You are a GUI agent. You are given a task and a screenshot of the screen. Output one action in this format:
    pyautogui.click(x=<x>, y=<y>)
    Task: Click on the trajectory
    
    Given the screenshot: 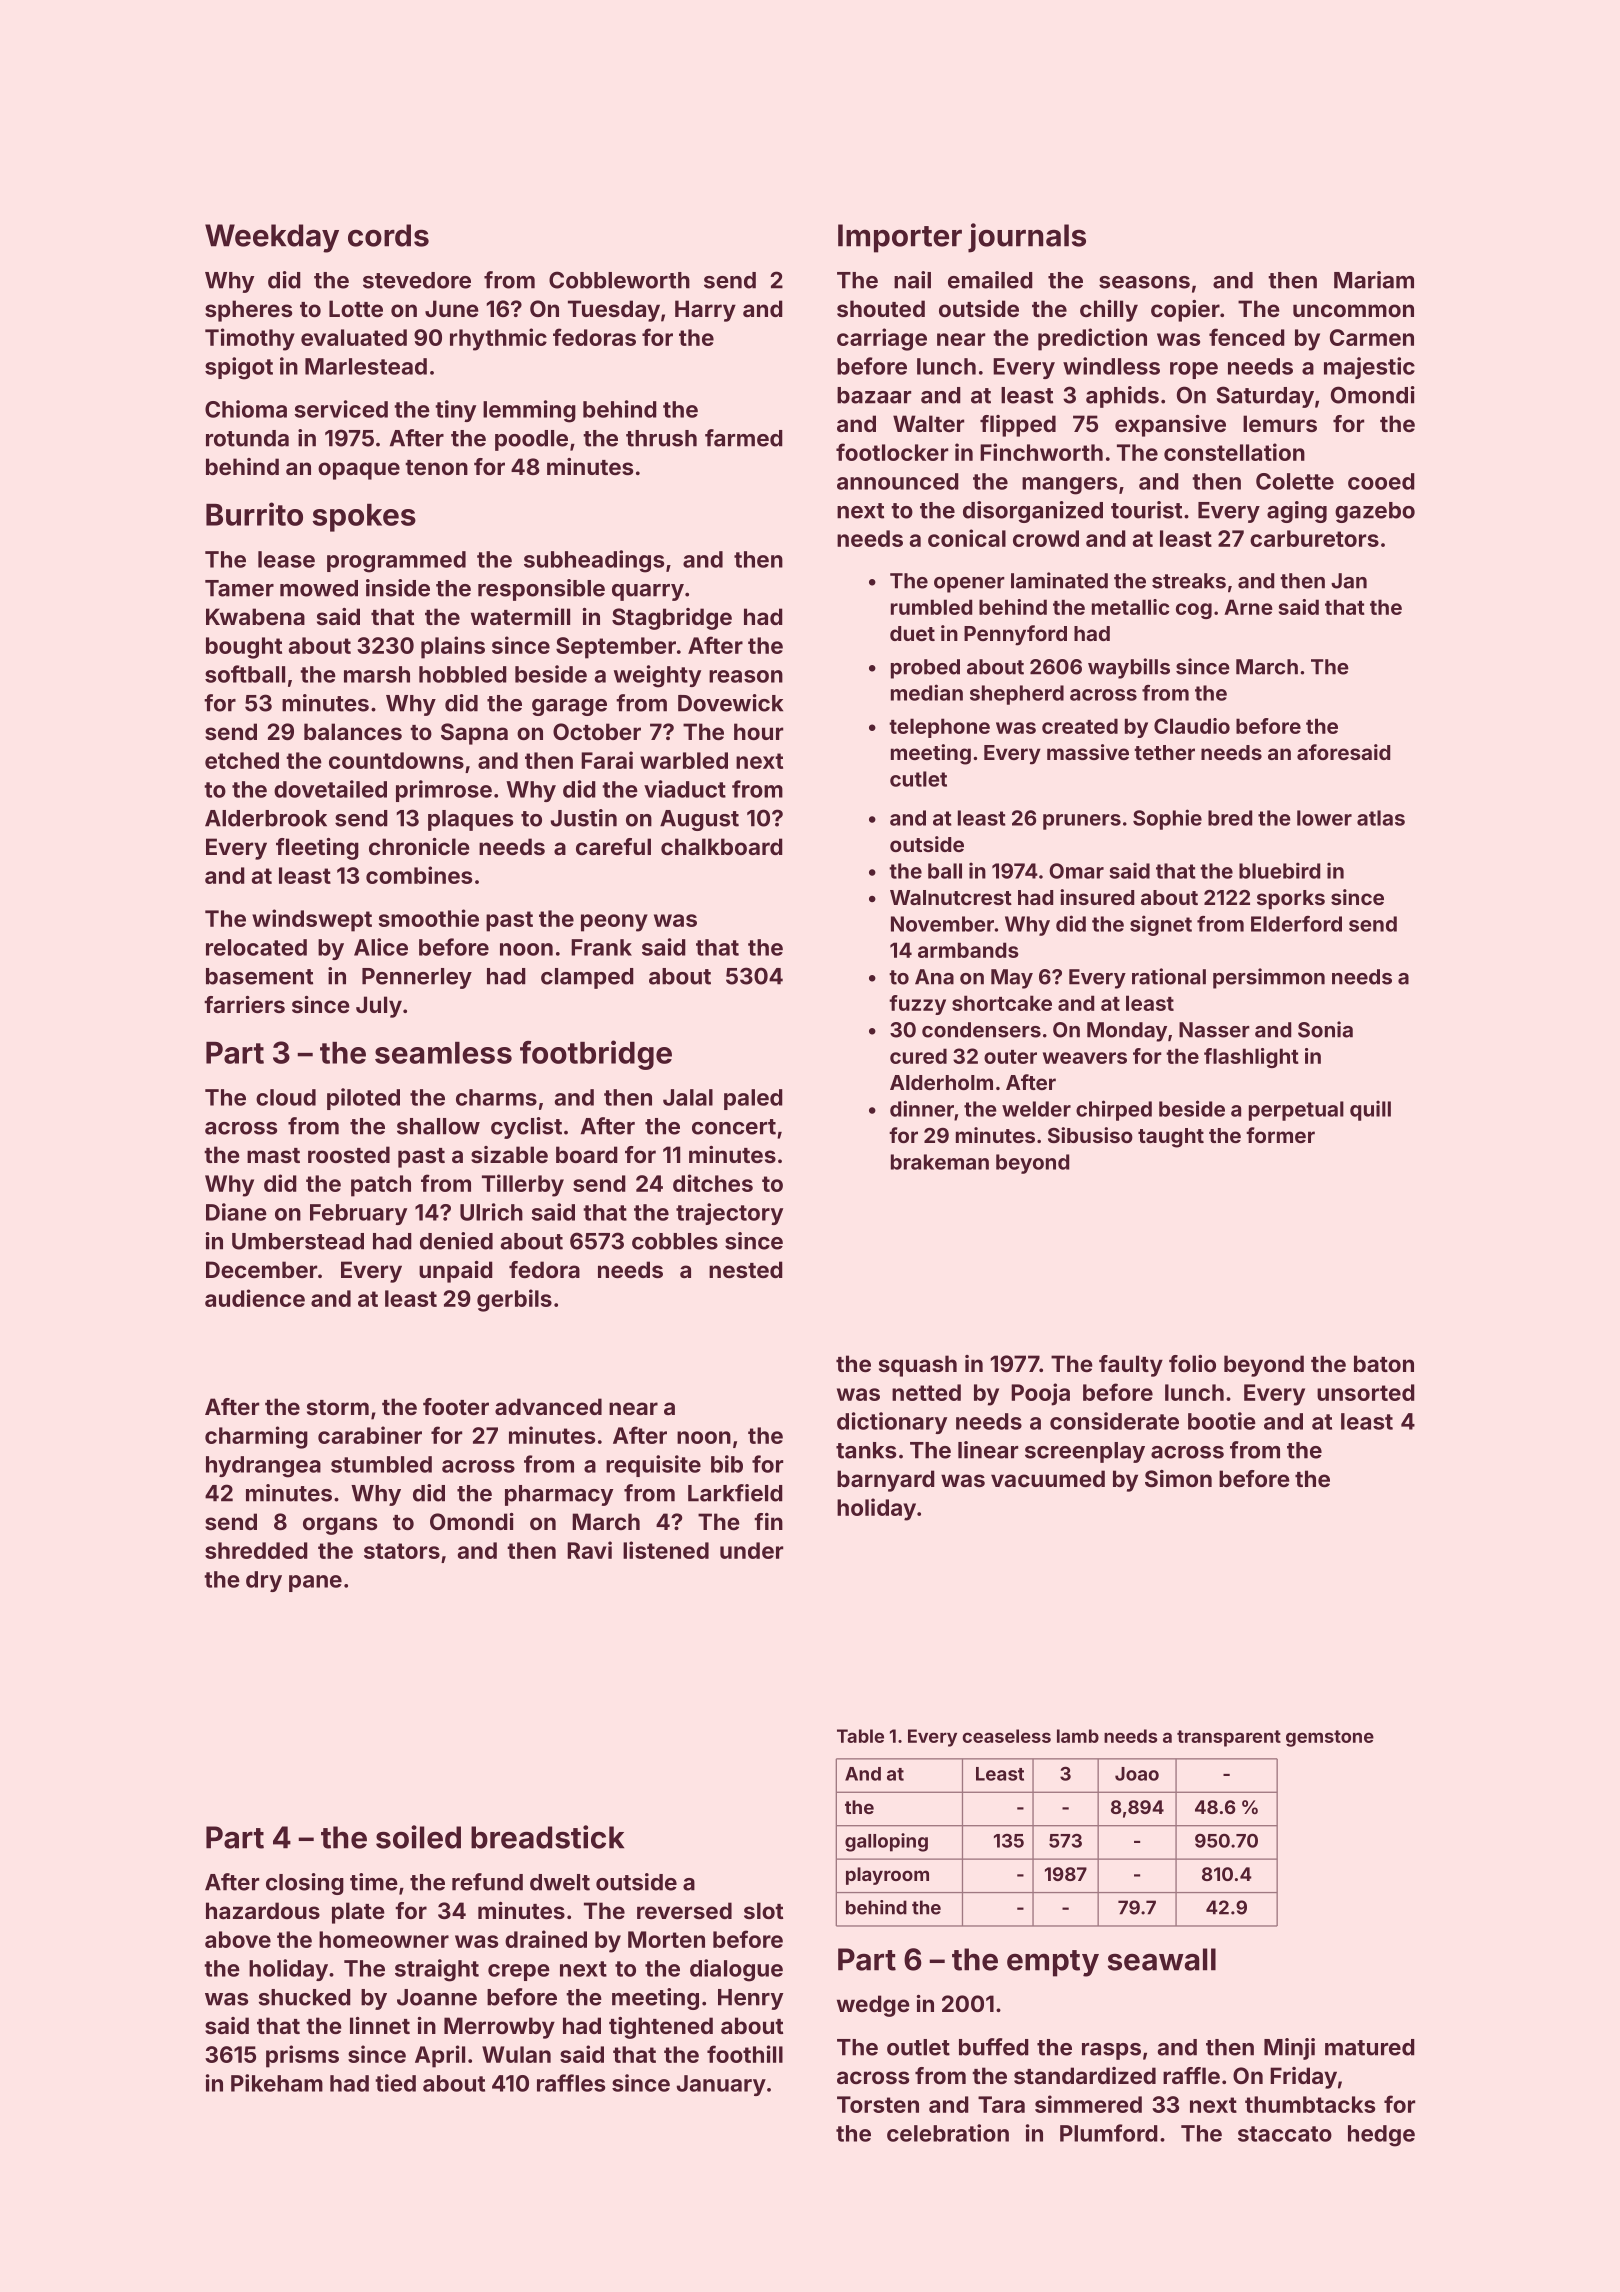 What is the action you would take?
    pyautogui.click(x=729, y=1214)
